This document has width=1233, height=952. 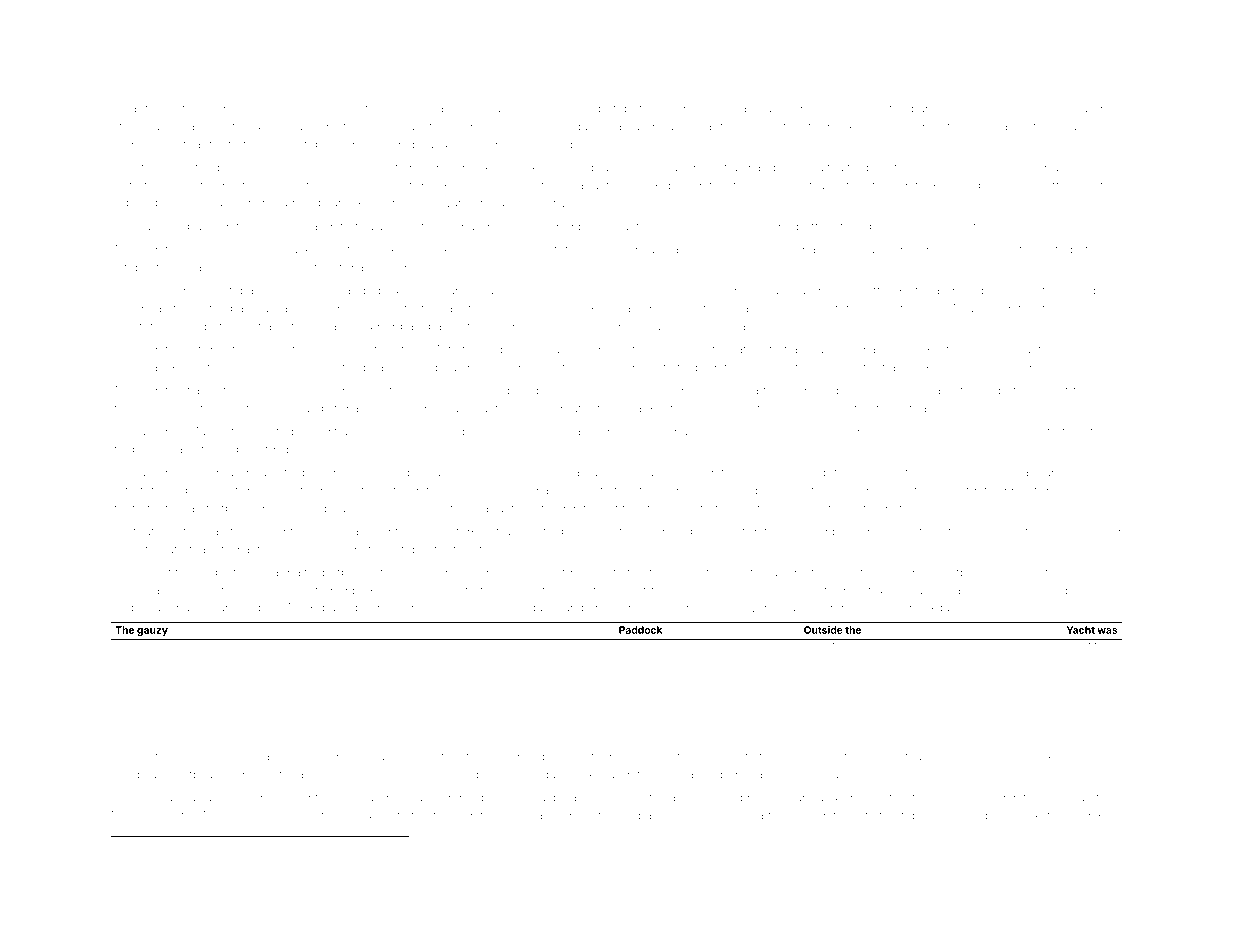 What do you see at coordinates (851, 186) in the document?
I see `Wychmere` at bounding box center [851, 186].
